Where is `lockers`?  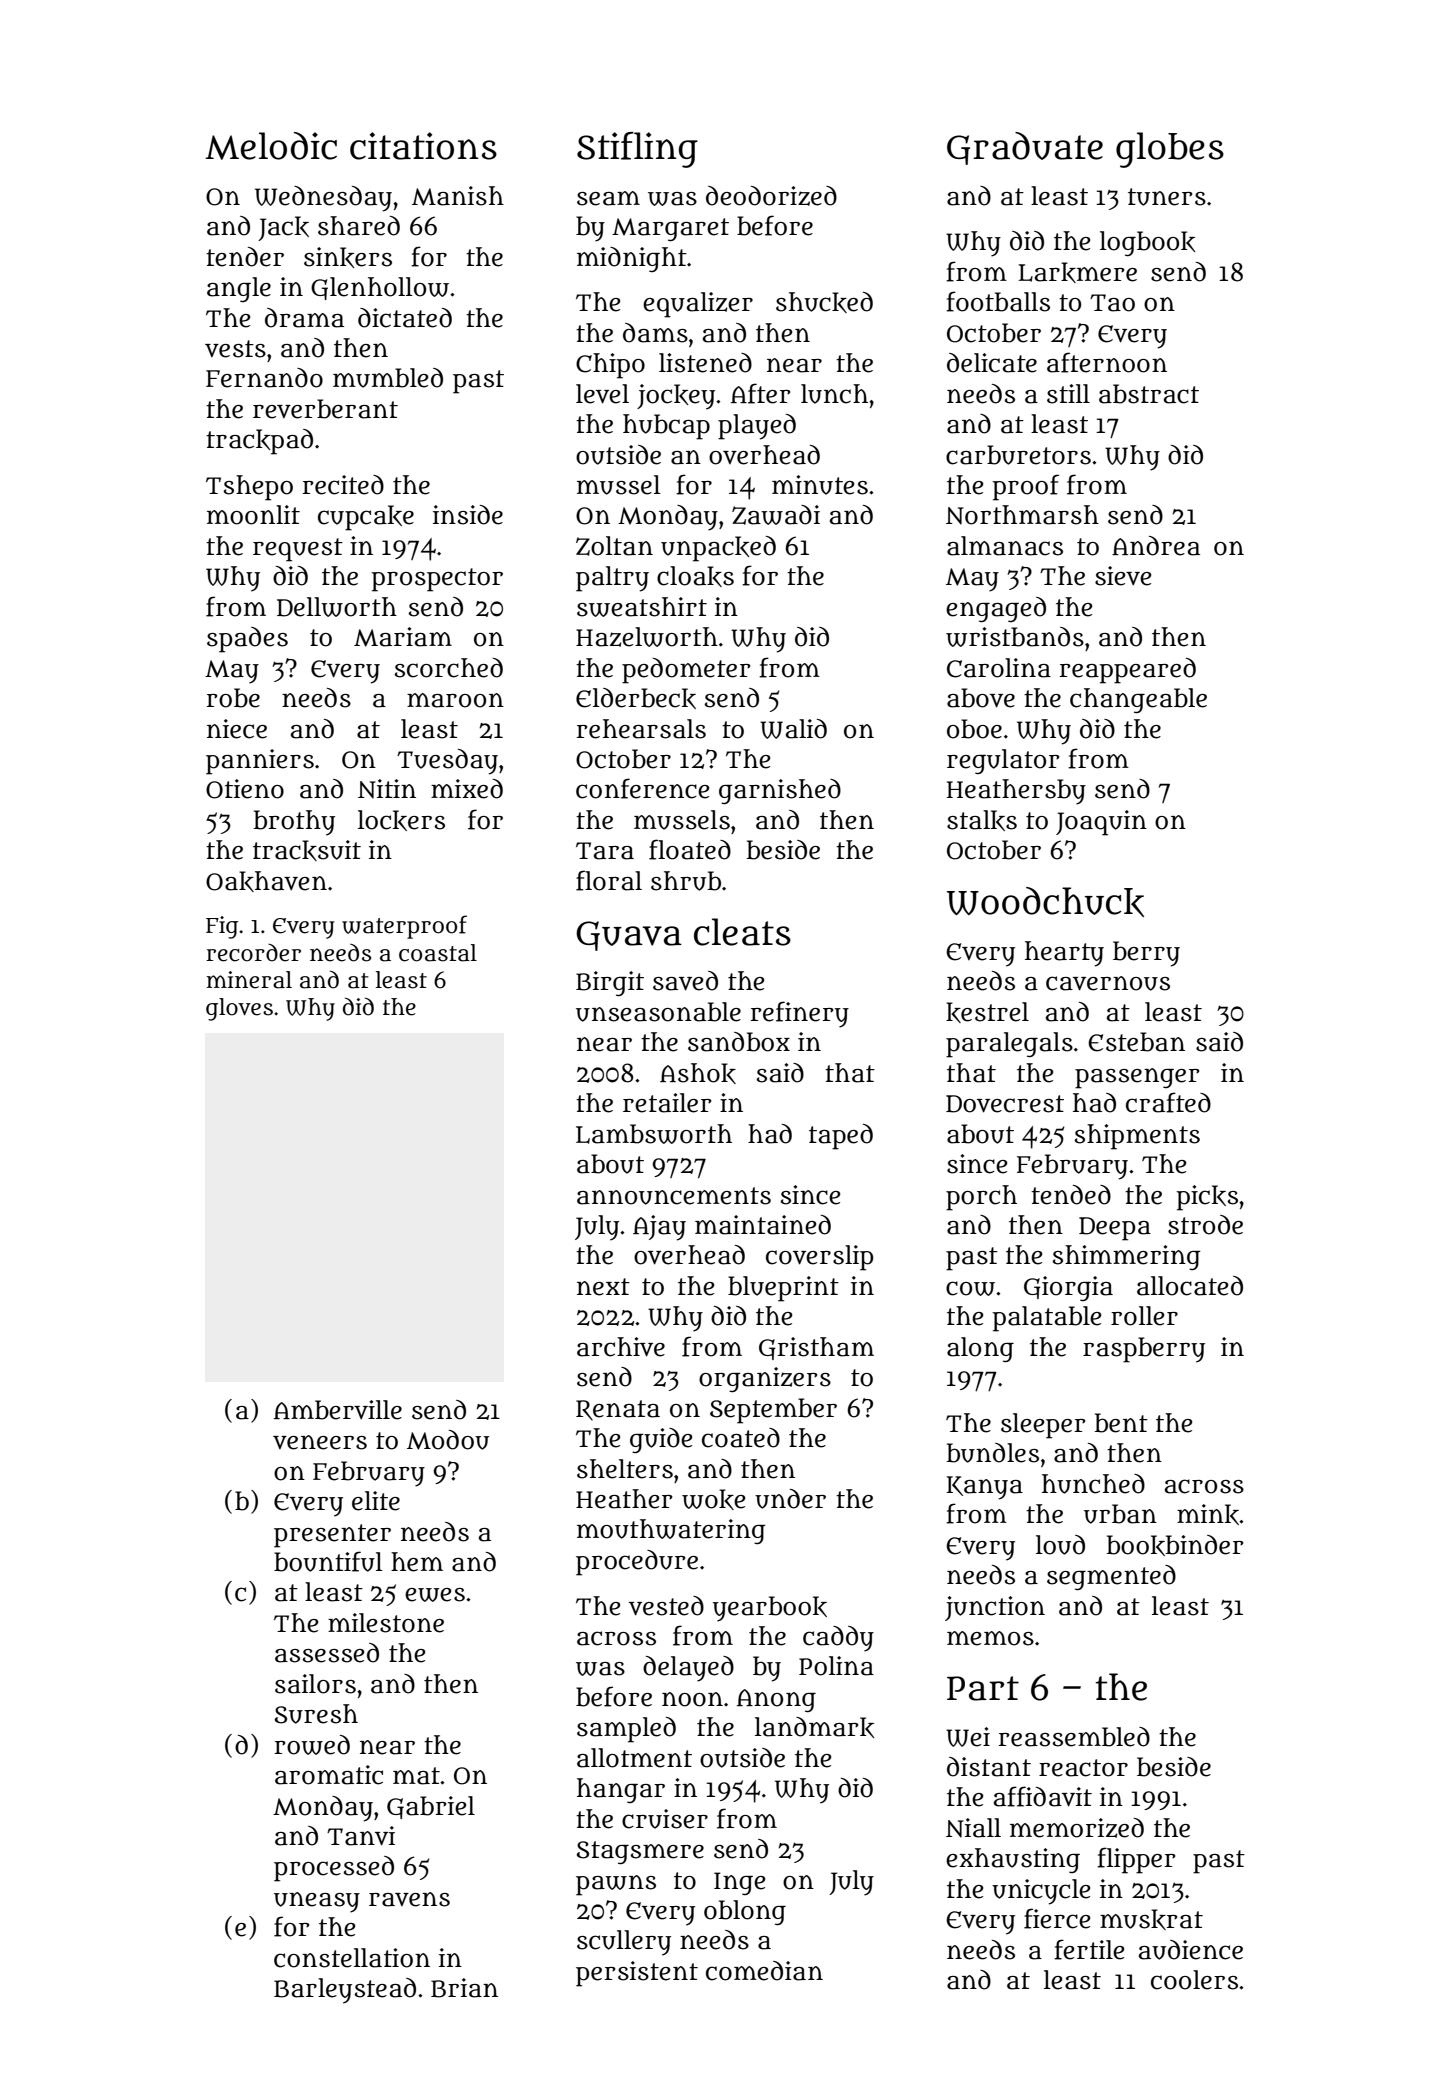
lockers is located at coordinates (401, 820).
